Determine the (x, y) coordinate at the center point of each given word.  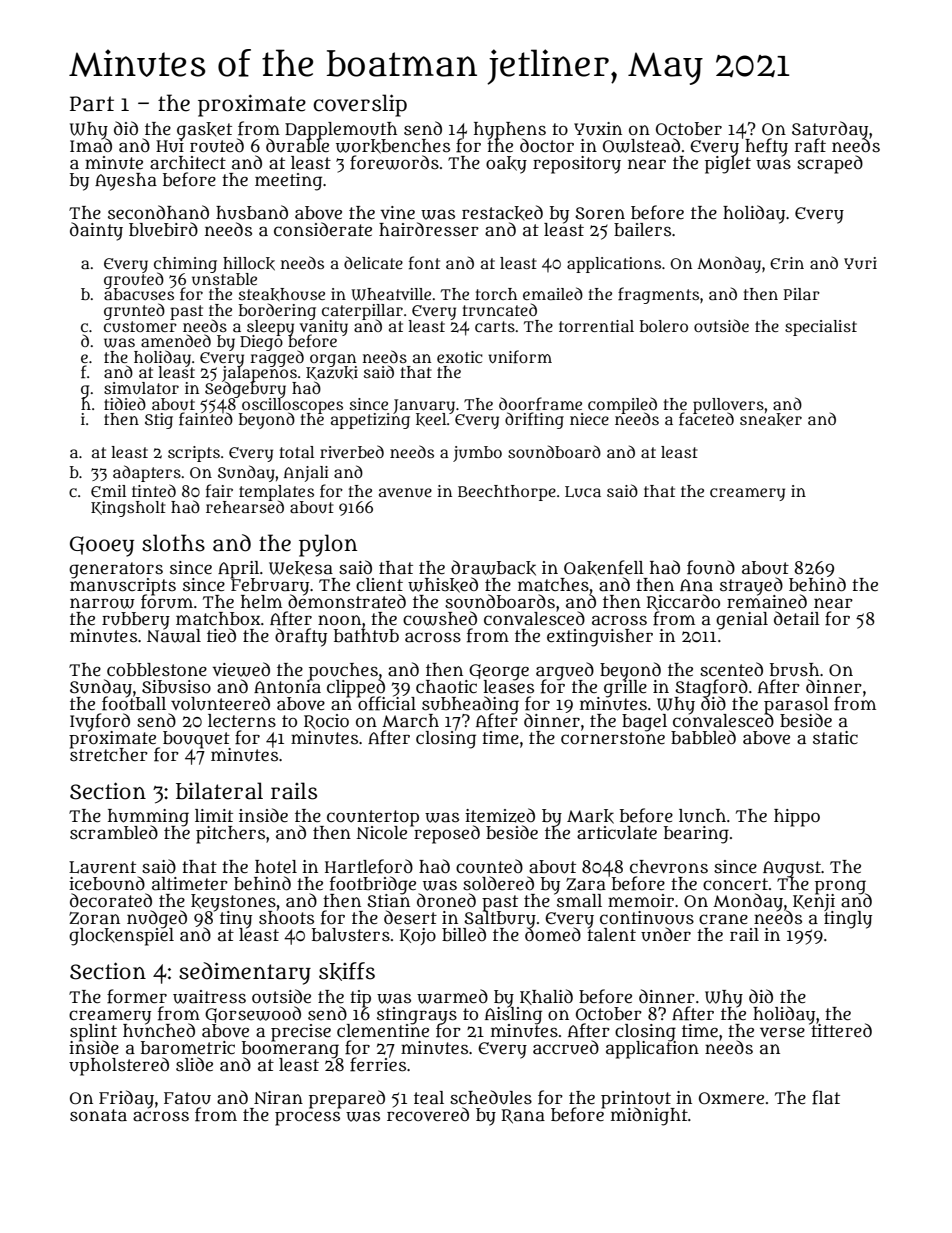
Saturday (830, 129)
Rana (523, 1116)
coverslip (360, 105)
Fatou (187, 1098)
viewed (241, 669)
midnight (649, 1117)
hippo (797, 818)
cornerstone (613, 738)
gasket (204, 130)
